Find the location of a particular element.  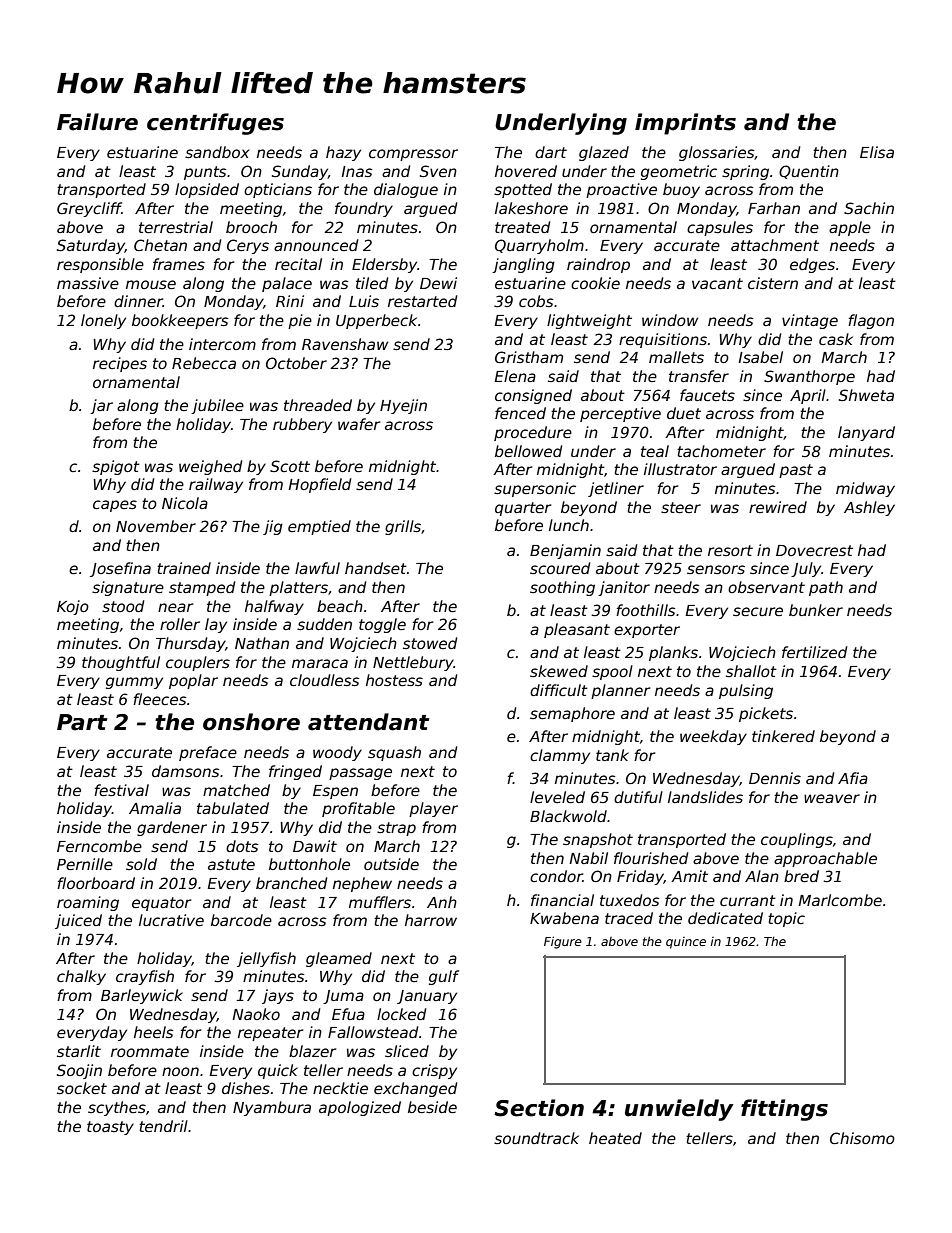

Elisa is located at coordinates (877, 152).
